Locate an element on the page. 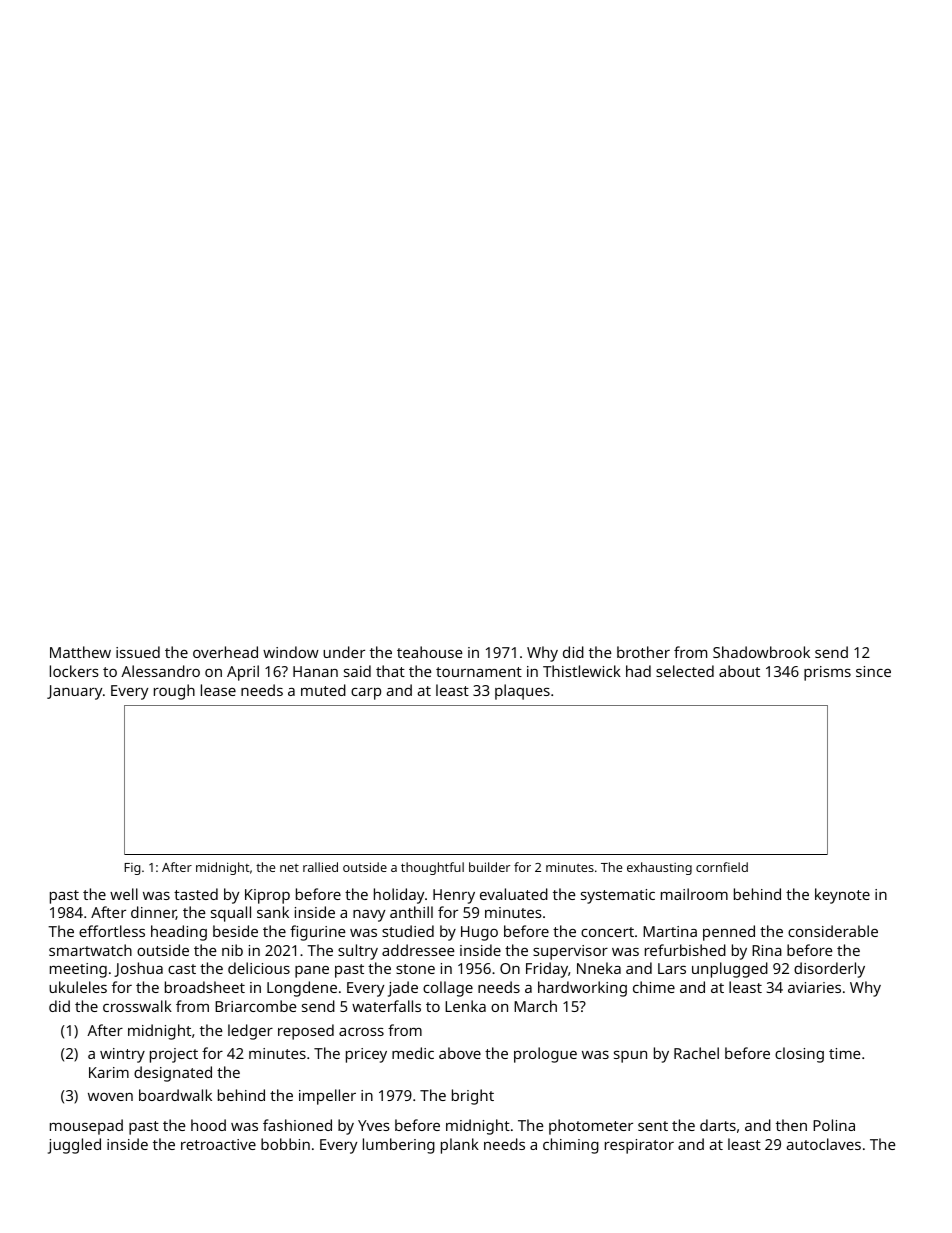 Image resolution: width=952 pixels, height=1233 pixels. cast is located at coordinates (182, 969).
